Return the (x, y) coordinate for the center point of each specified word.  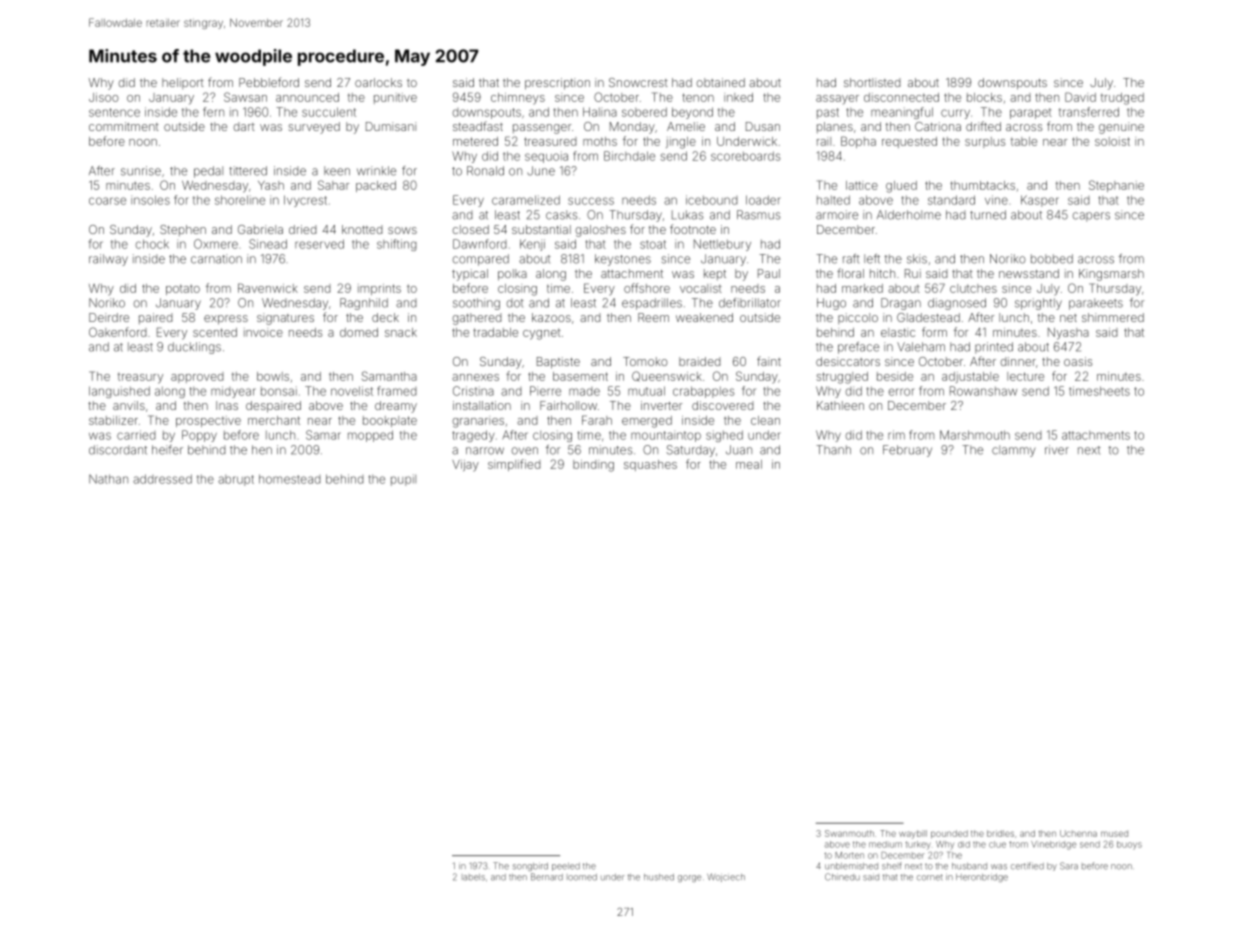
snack (401, 332)
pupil (403, 480)
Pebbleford (269, 82)
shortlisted (872, 82)
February (907, 451)
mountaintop (666, 436)
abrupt (236, 480)
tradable (495, 332)
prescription (557, 84)
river (1057, 450)
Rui (913, 273)
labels (474, 877)
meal (749, 464)
